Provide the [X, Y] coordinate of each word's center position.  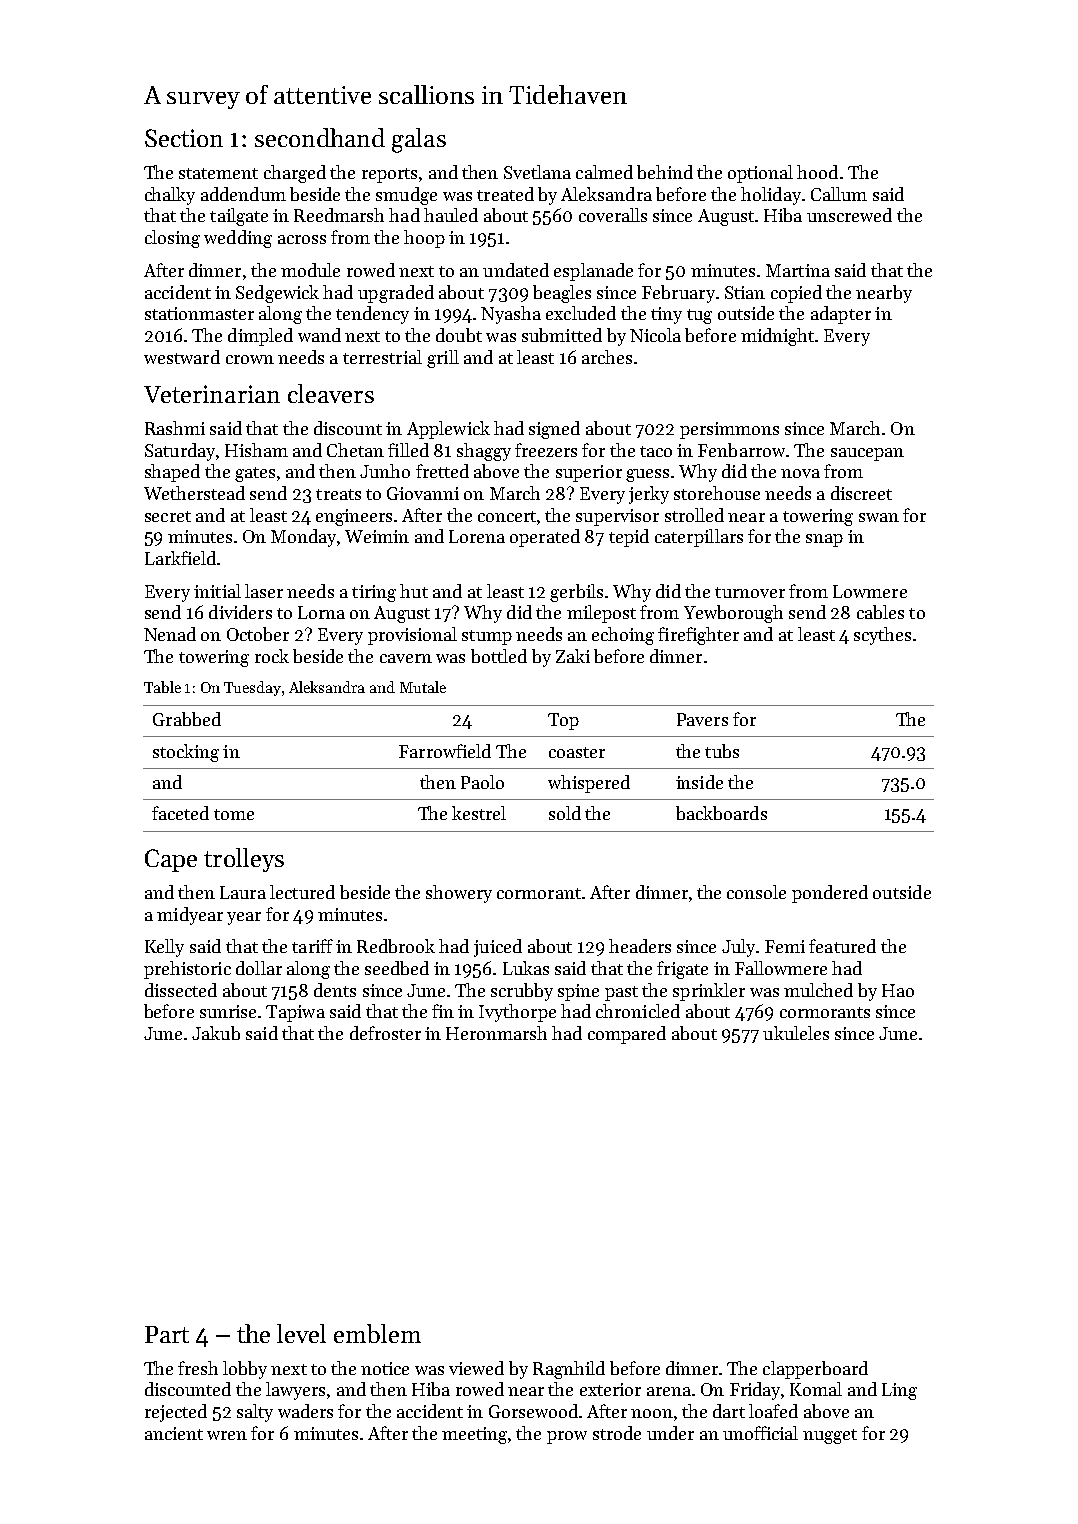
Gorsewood [533, 1411]
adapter [841, 315]
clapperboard [815, 1370]
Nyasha [511, 315]
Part [167, 1334]
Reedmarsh [339, 215]
